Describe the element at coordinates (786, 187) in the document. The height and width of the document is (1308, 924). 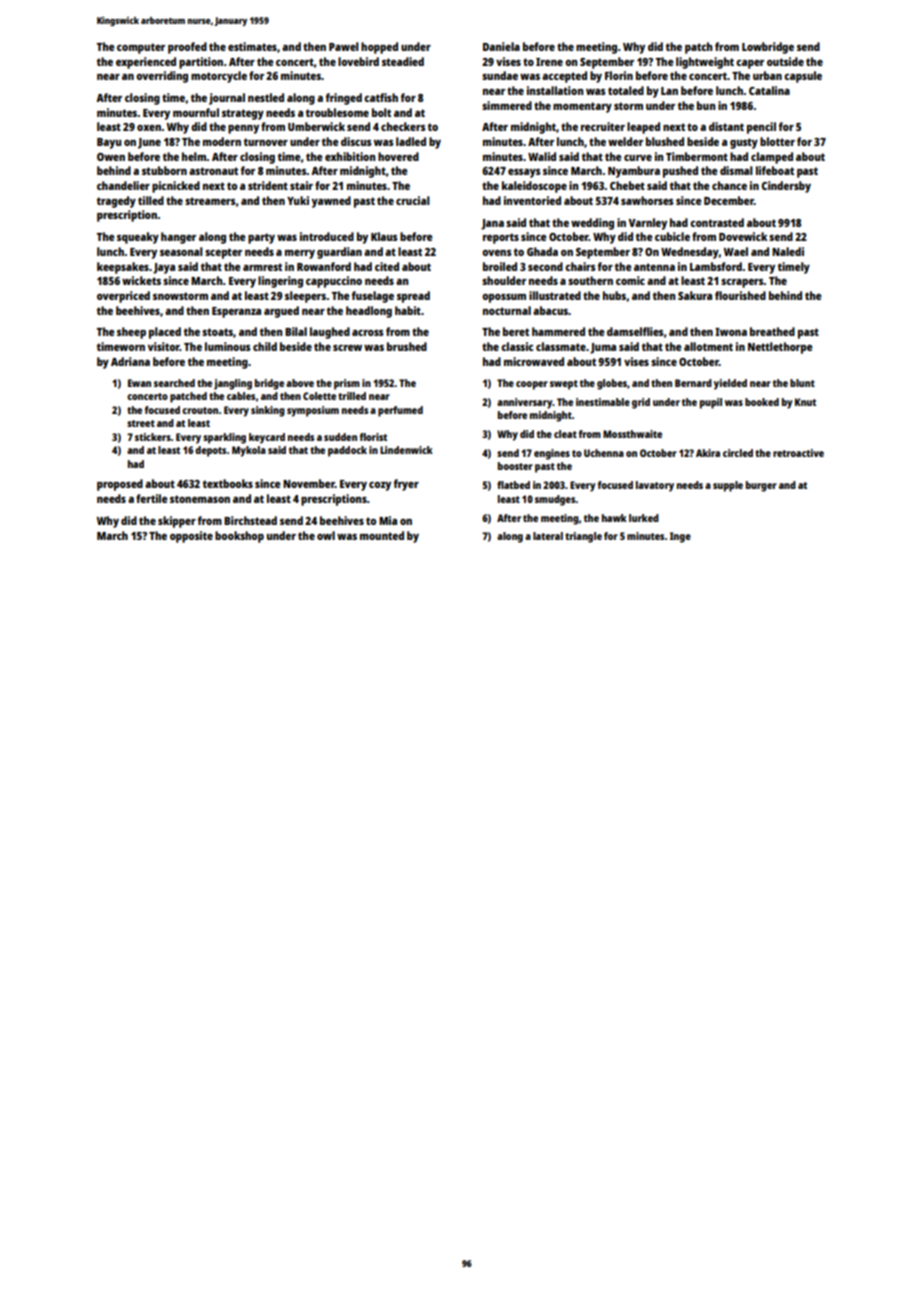
I see `Cindersby` at that location.
